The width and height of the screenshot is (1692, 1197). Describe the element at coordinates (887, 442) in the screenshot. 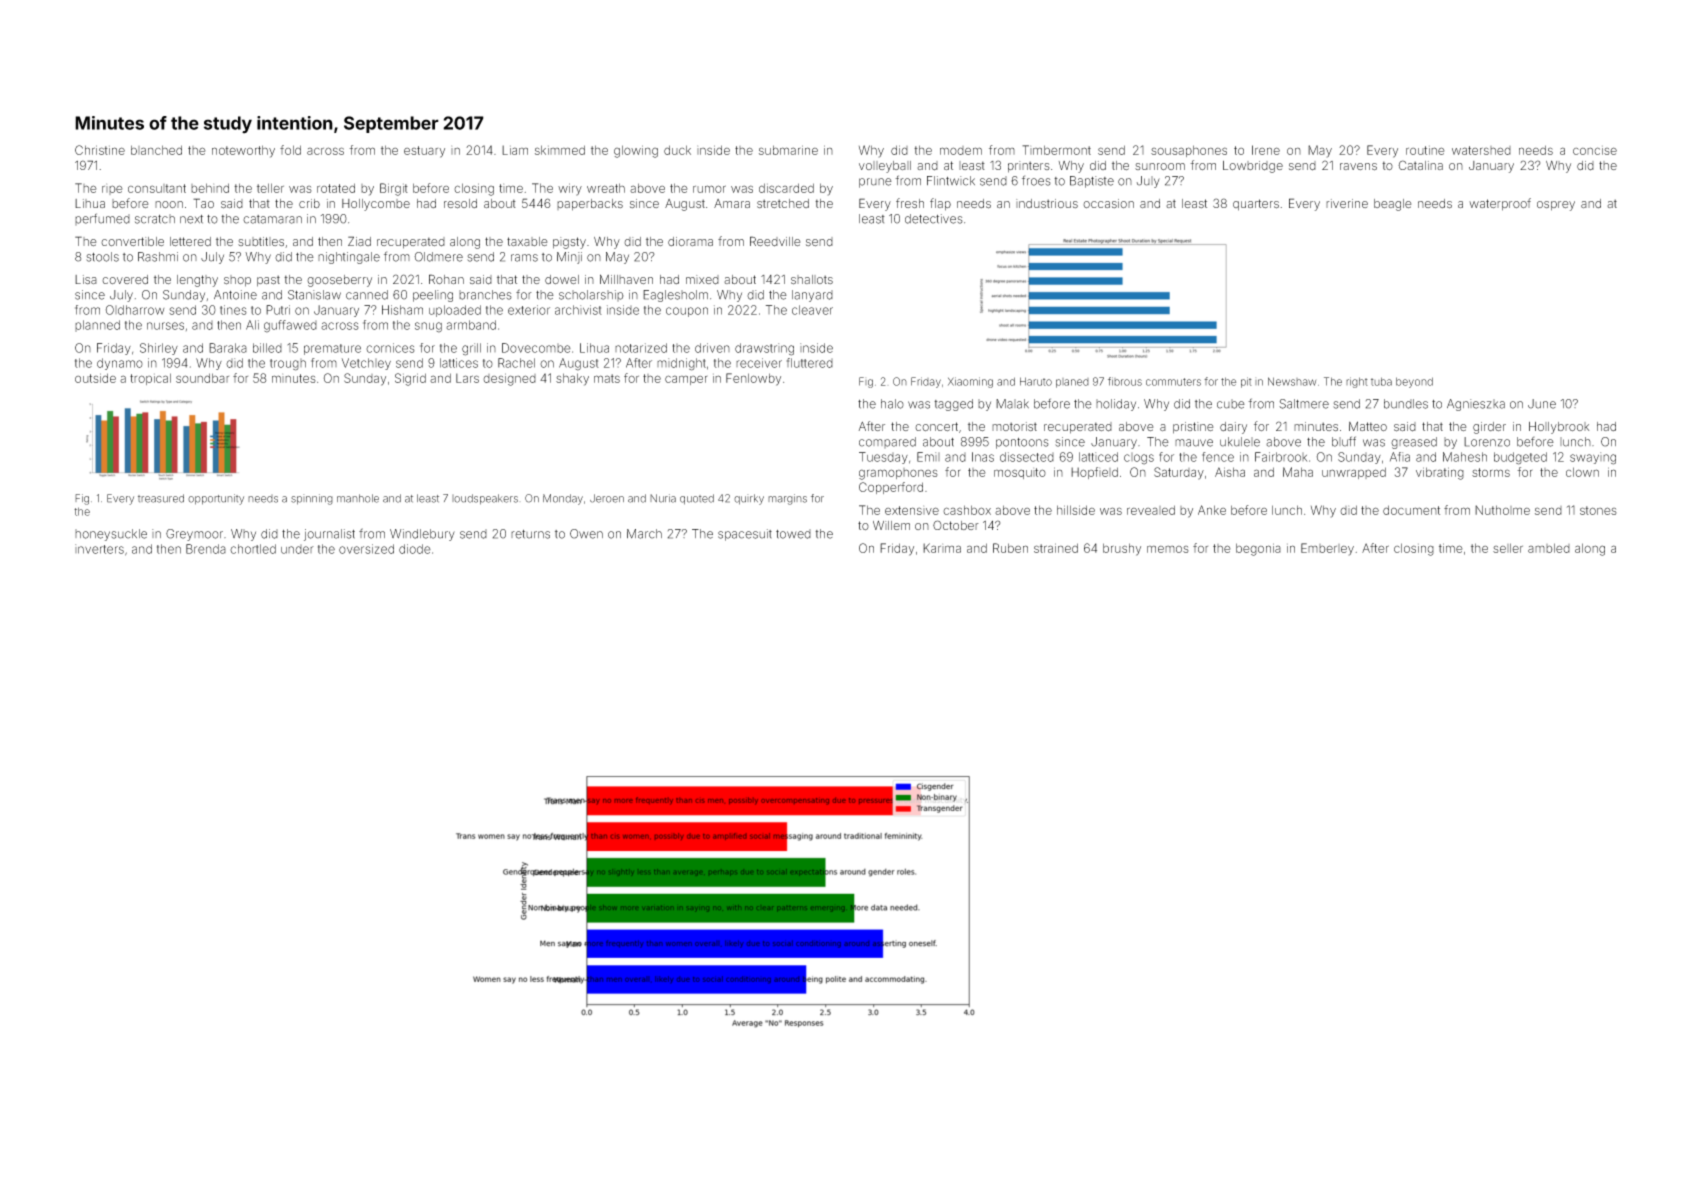

I see `compared` at that location.
